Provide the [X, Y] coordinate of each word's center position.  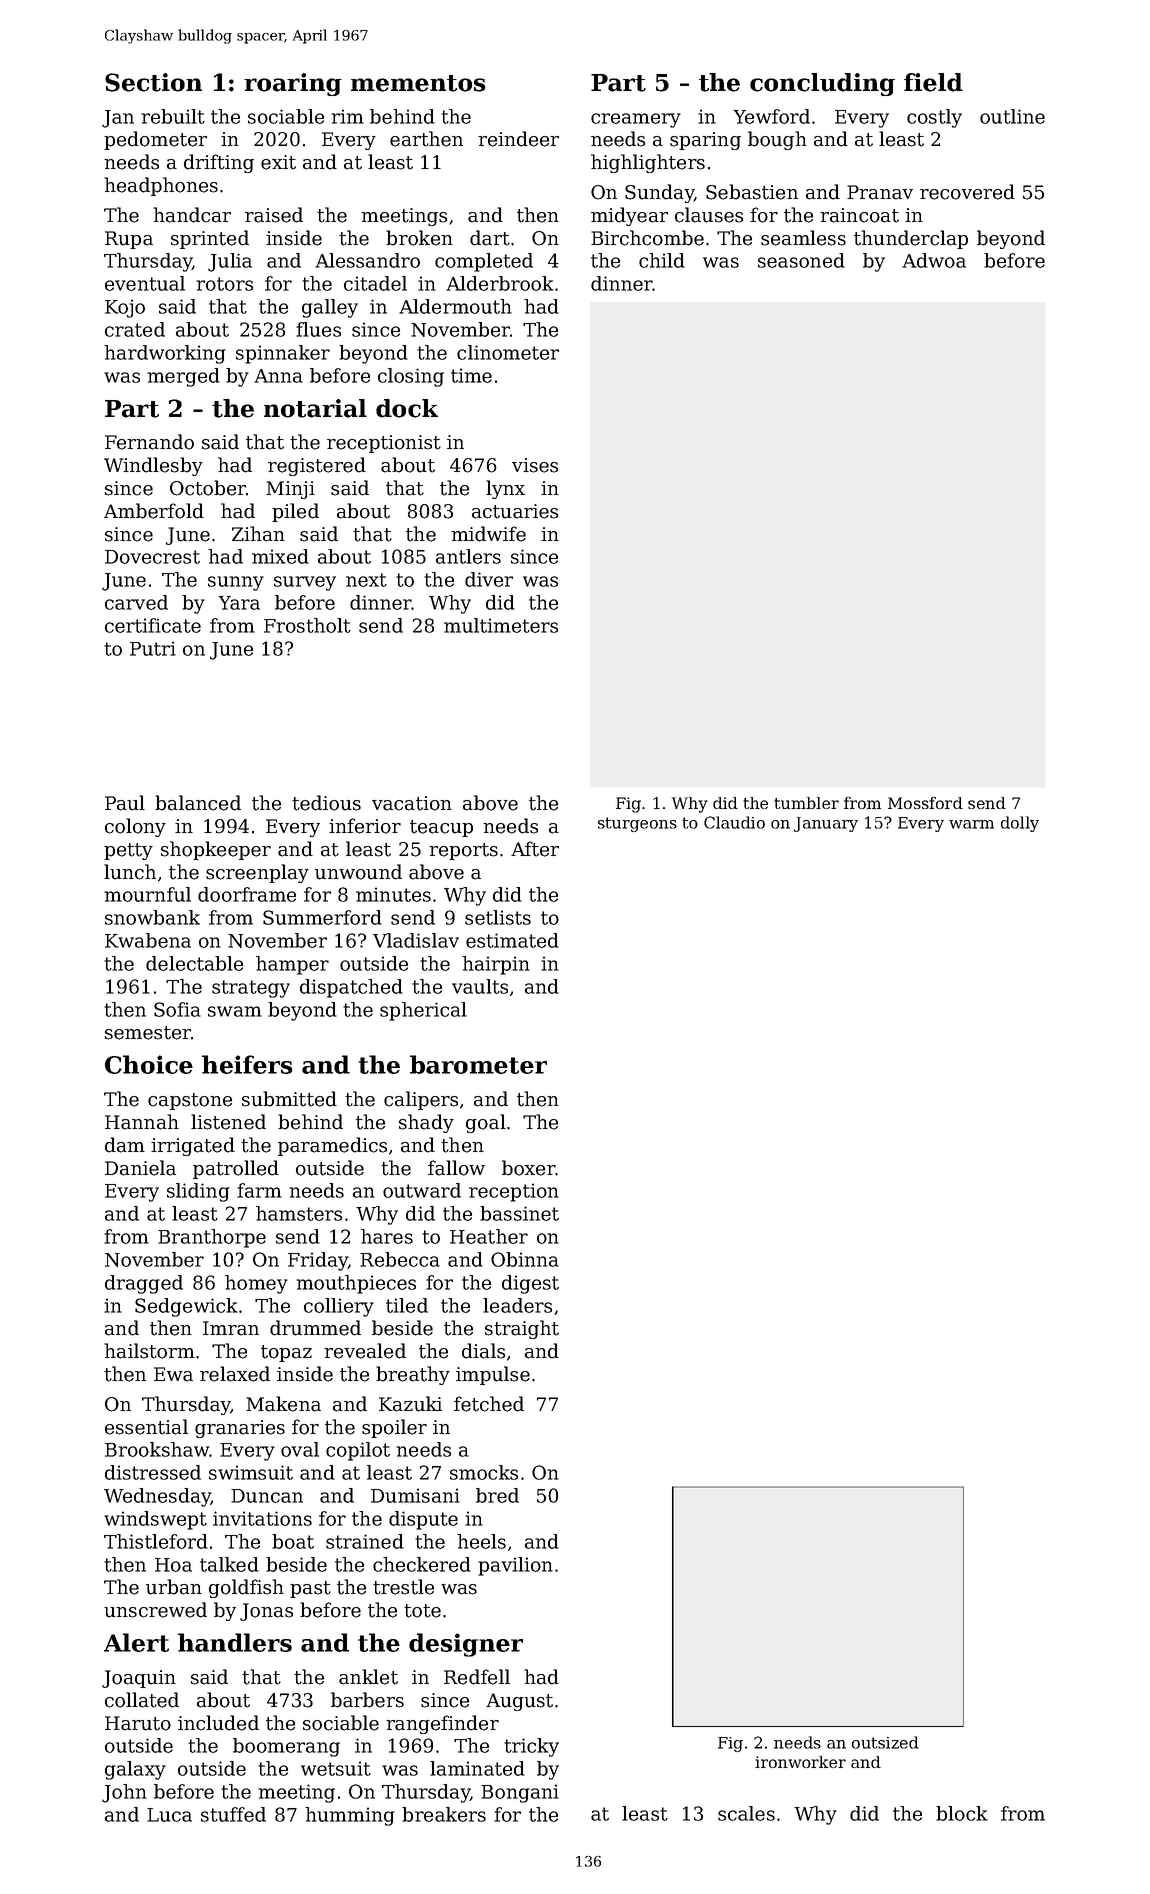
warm [971, 824]
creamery [636, 120]
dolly [1020, 824]
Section [153, 82]
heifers [247, 1064]
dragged [144, 1284]
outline [1012, 116]
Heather [489, 1236]
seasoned [801, 260]
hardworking [165, 354]
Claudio [734, 822]
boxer [528, 1168]
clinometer [508, 352]
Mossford [925, 803]
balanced [198, 803]
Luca [169, 1815]
